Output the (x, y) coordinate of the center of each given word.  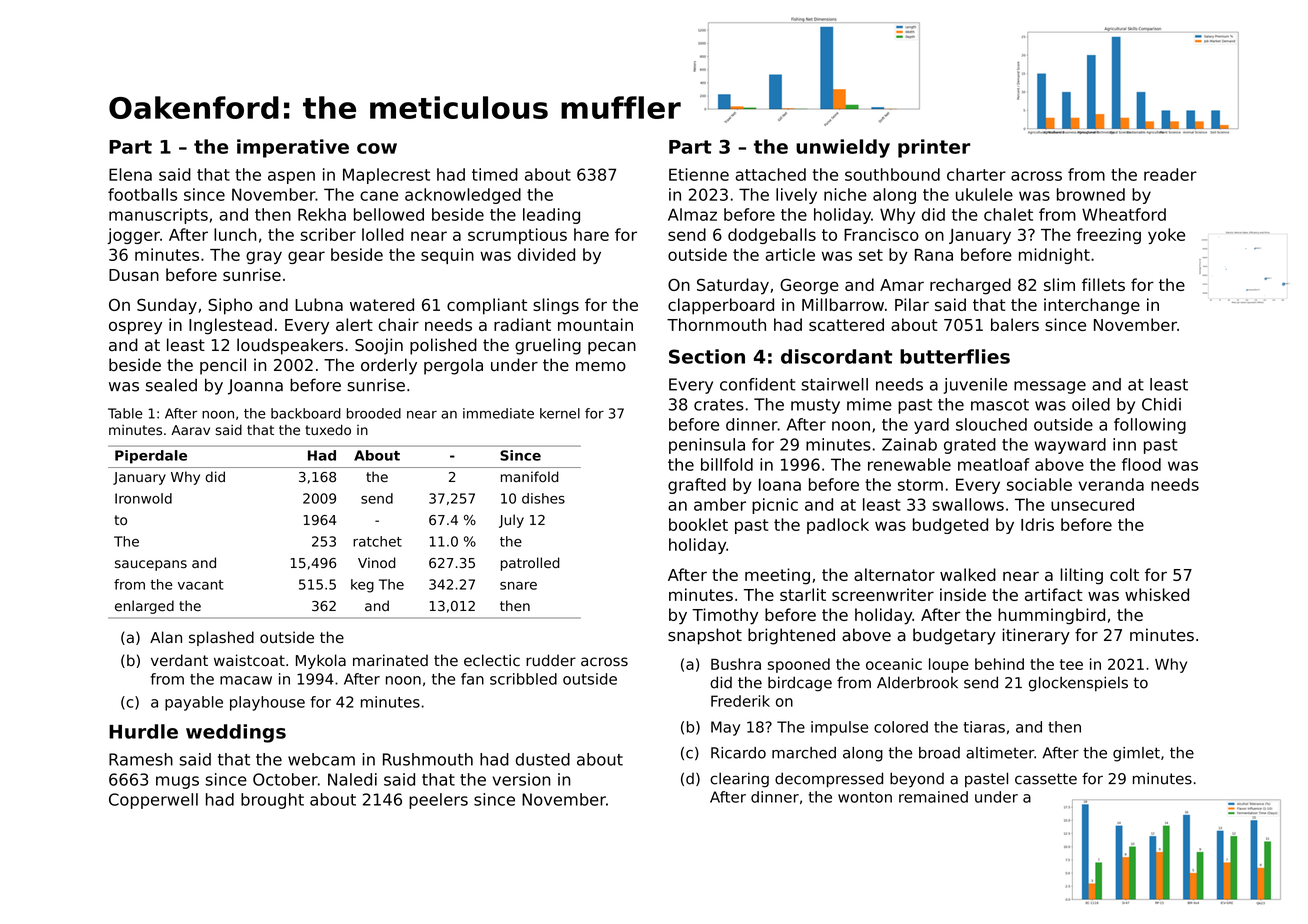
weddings (236, 733)
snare (518, 586)
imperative (293, 148)
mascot (1000, 405)
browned (1091, 194)
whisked (1157, 594)
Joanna (255, 387)
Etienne (699, 174)
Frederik (740, 701)
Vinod (377, 563)
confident (757, 384)
